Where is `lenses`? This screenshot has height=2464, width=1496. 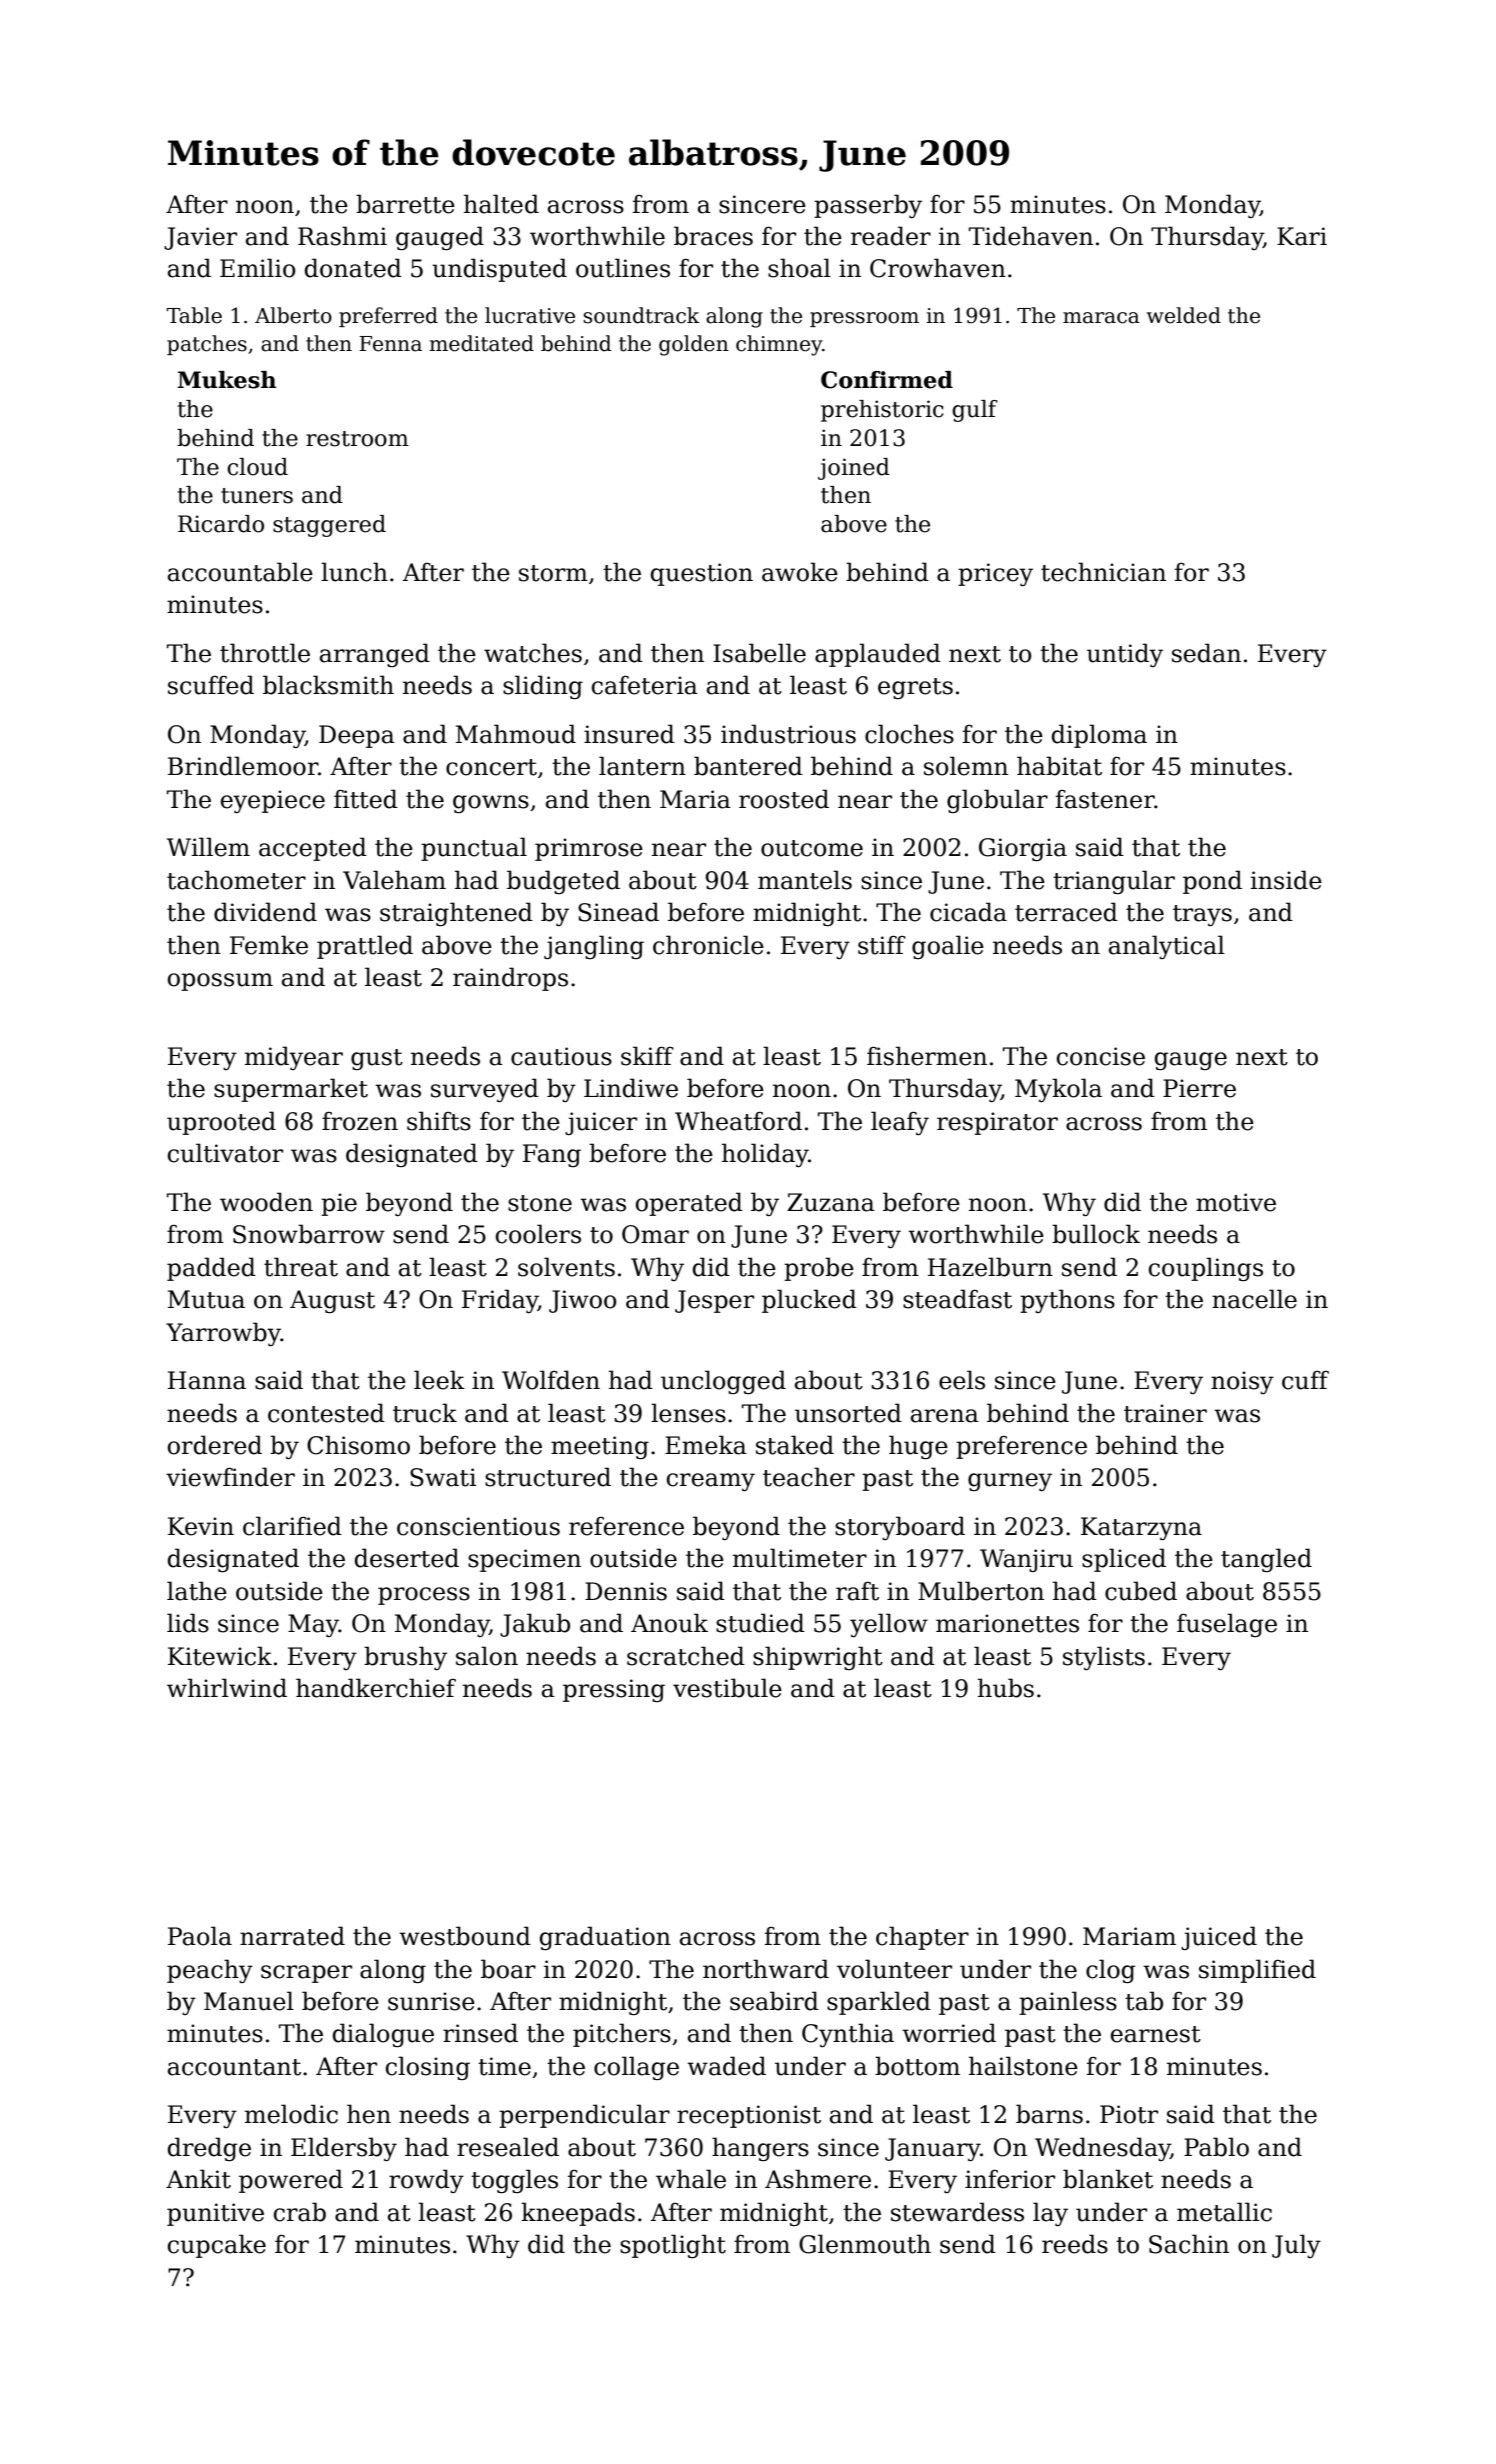 lenses is located at coordinates (688, 1413).
